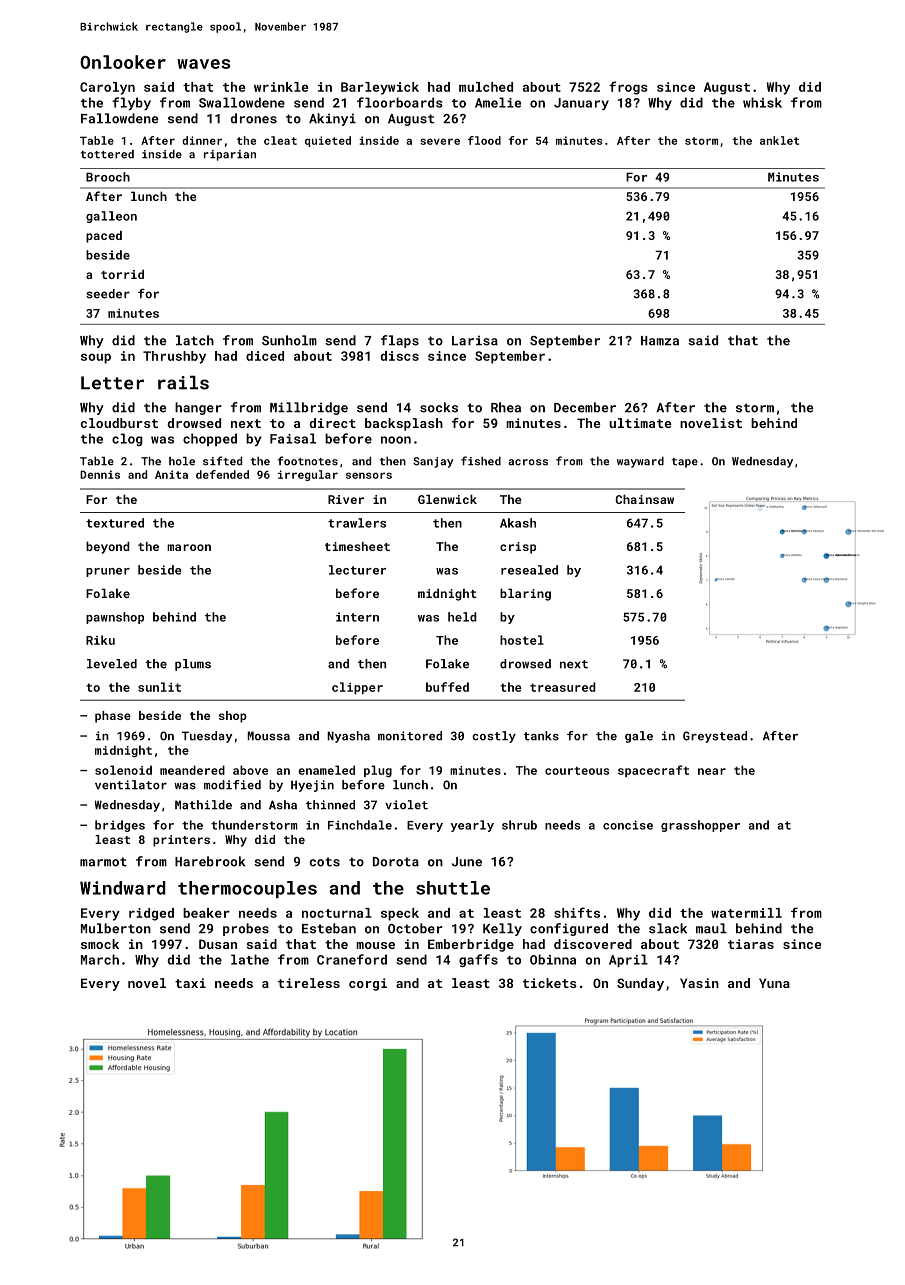  What do you see at coordinates (762, 102) in the image?
I see `whisk` at bounding box center [762, 102].
